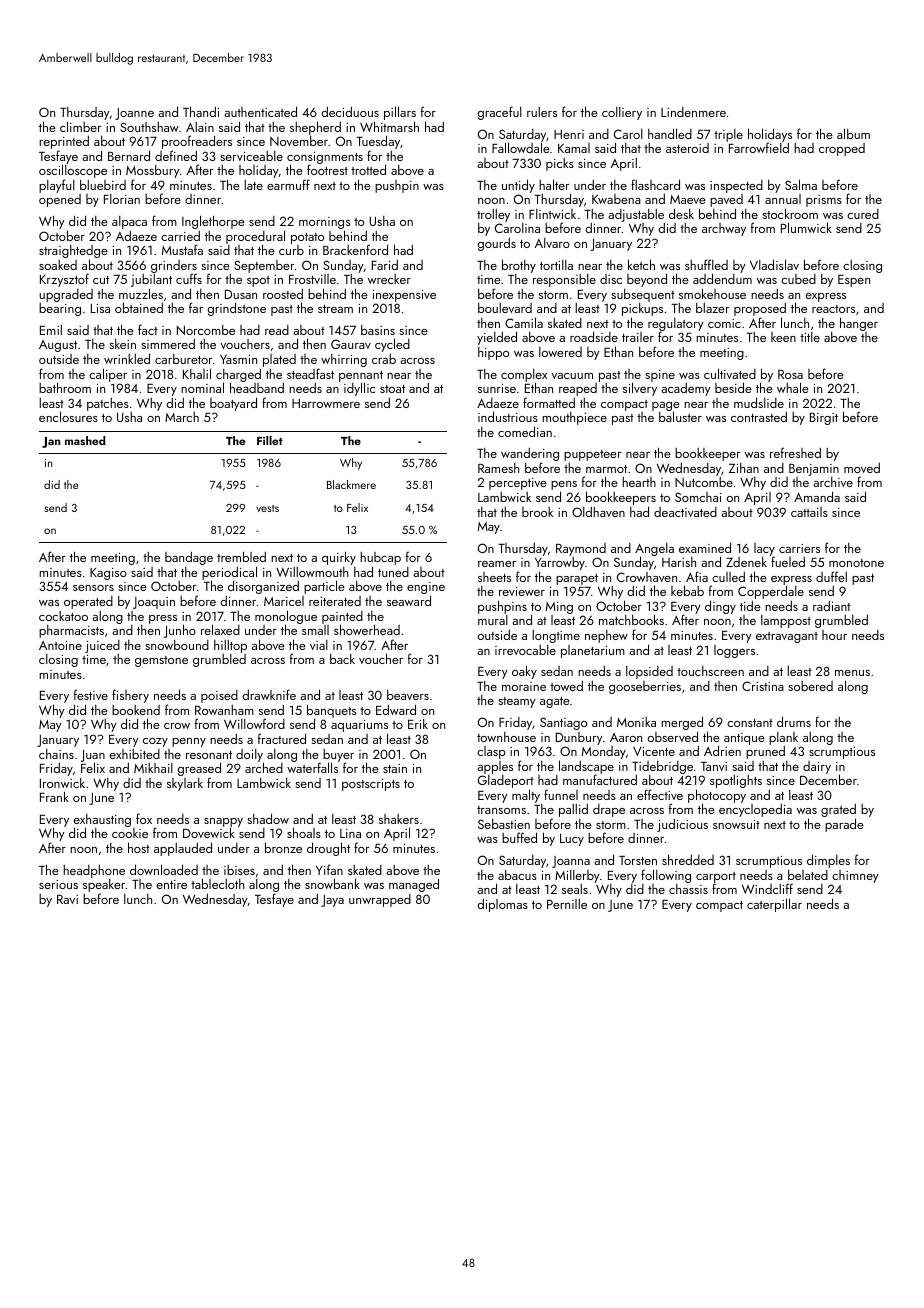 This screenshot has width=924, height=1308. What do you see at coordinates (717, 796) in the screenshot?
I see `photocopy` at bounding box center [717, 796].
